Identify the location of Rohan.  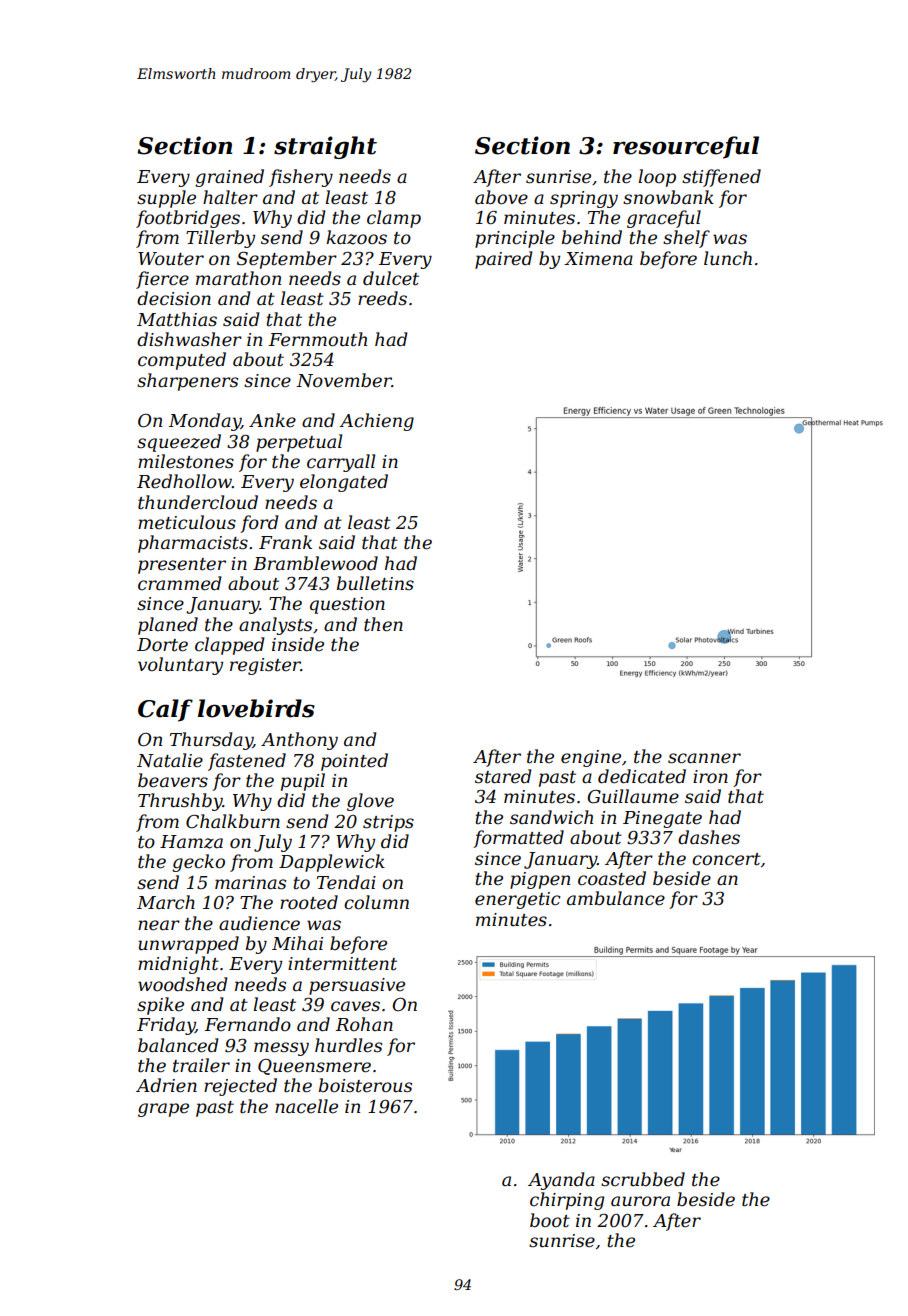
(364, 1024).
